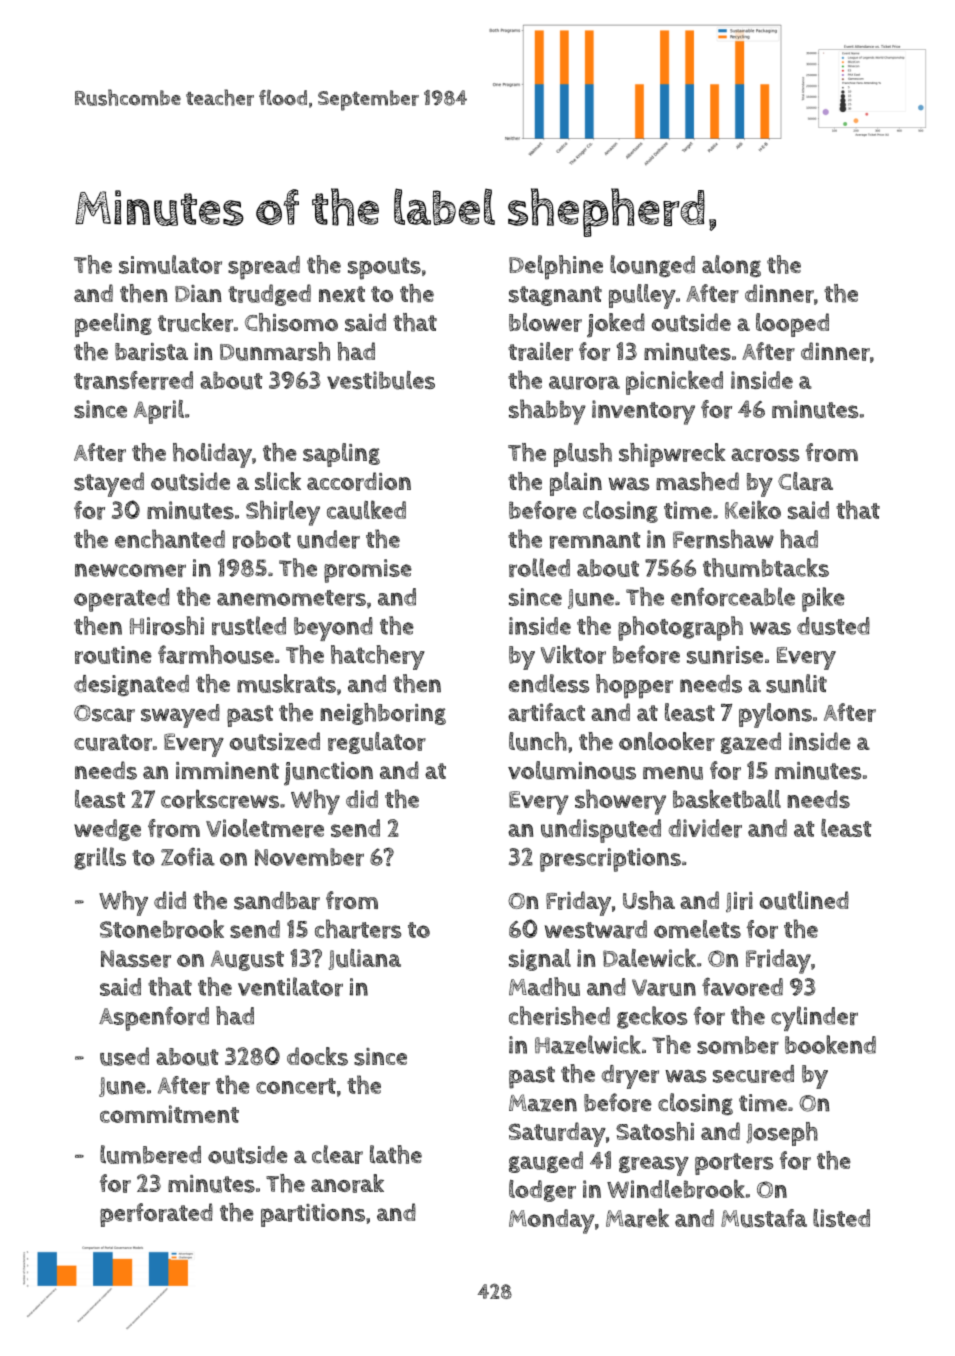  What do you see at coordinates (265, 828) in the screenshot?
I see `Violetmere` at bounding box center [265, 828].
